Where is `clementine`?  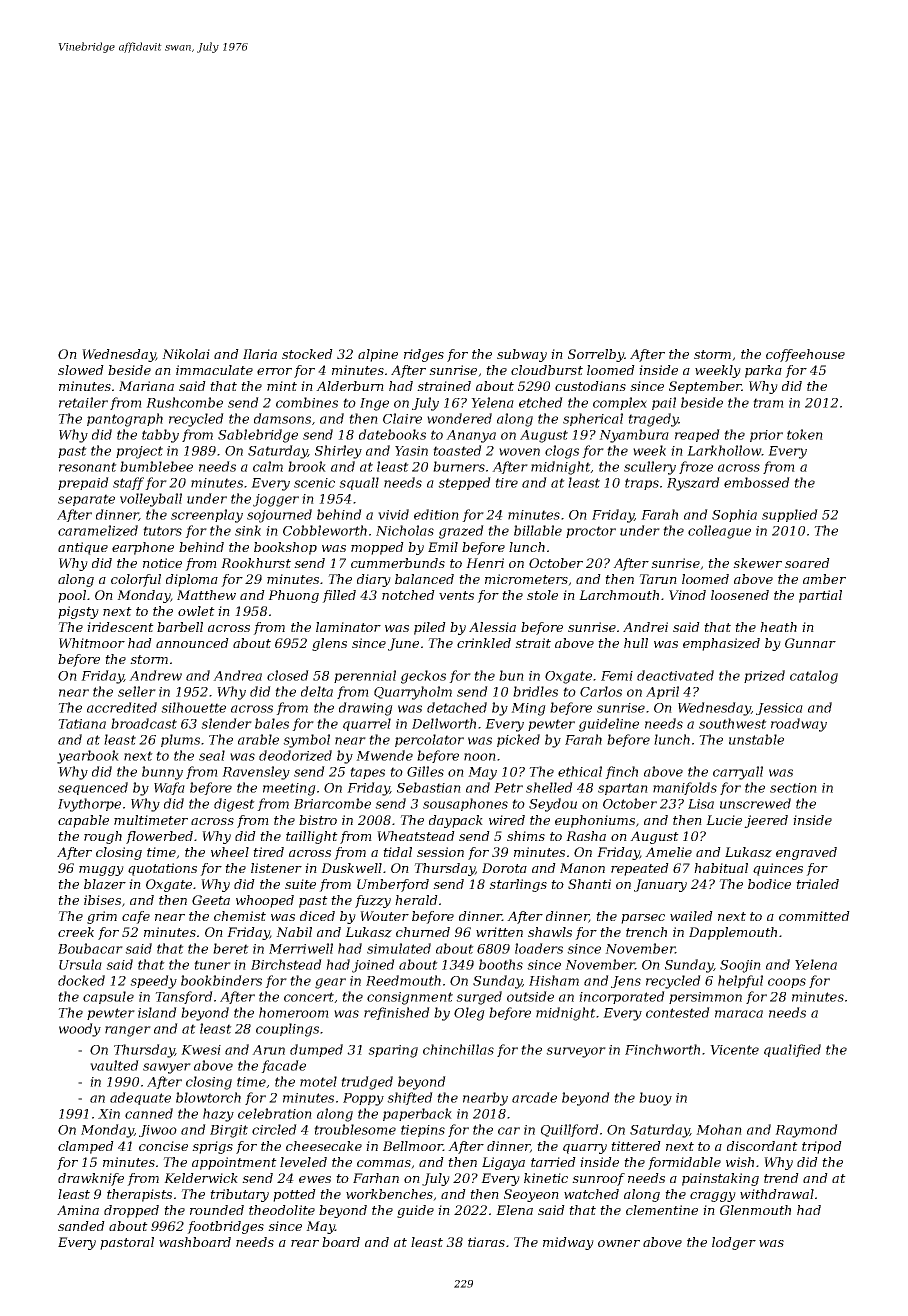
clementine is located at coordinates (662, 1210).
